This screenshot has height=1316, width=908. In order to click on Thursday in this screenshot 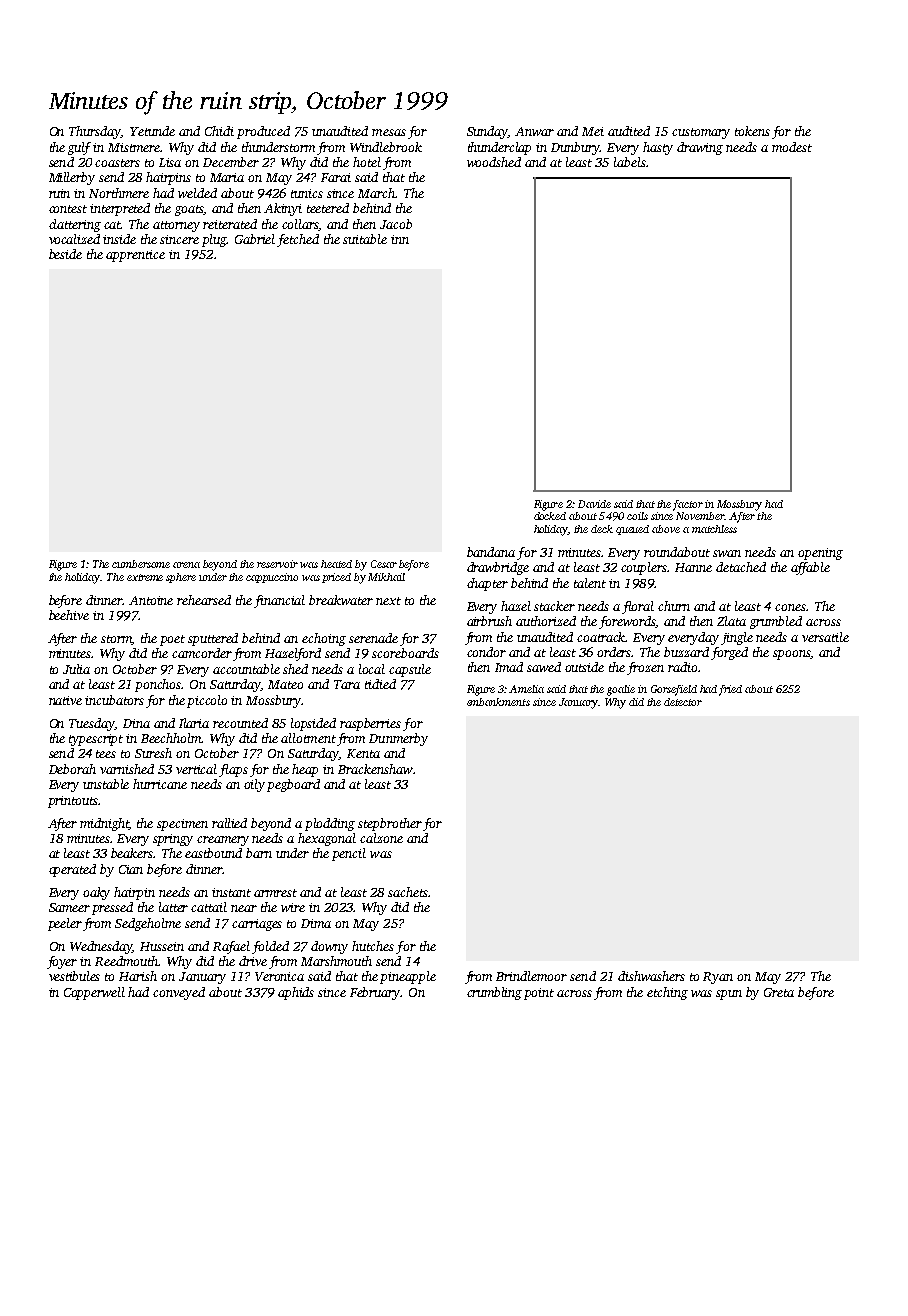, I will do `click(95, 132)`.
